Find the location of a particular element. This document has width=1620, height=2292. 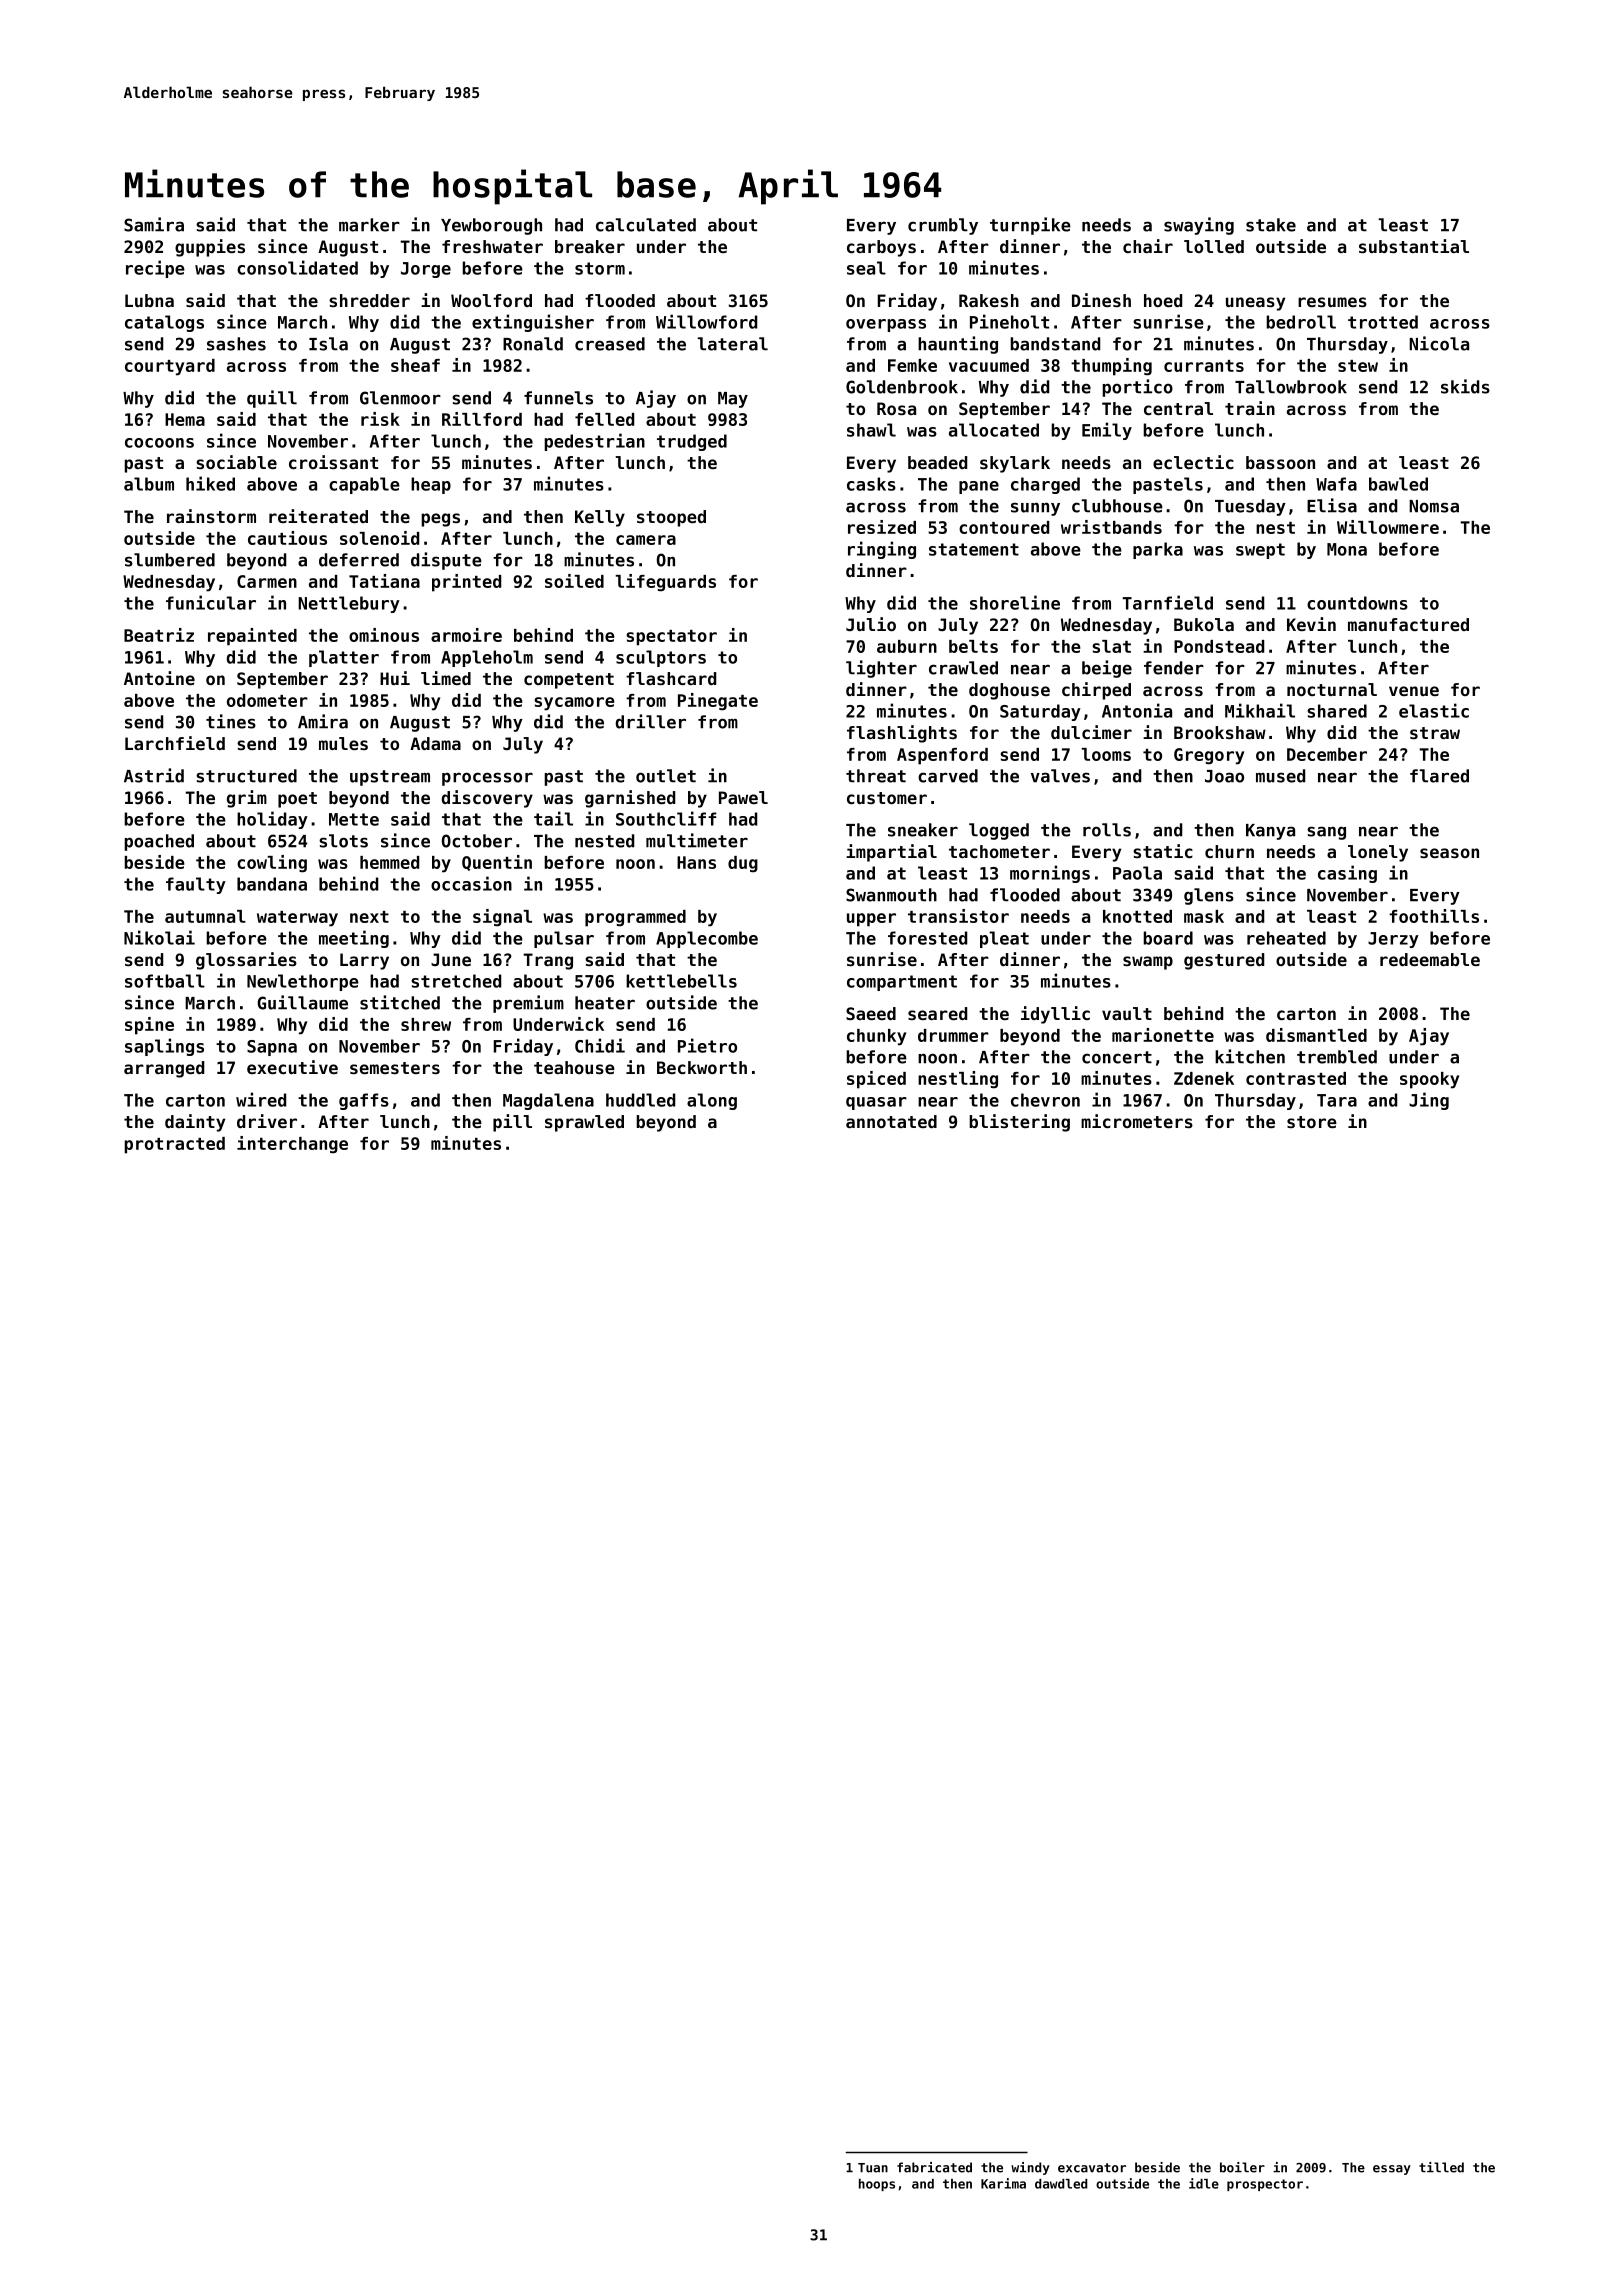

protracted is located at coordinates (174, 1145).
